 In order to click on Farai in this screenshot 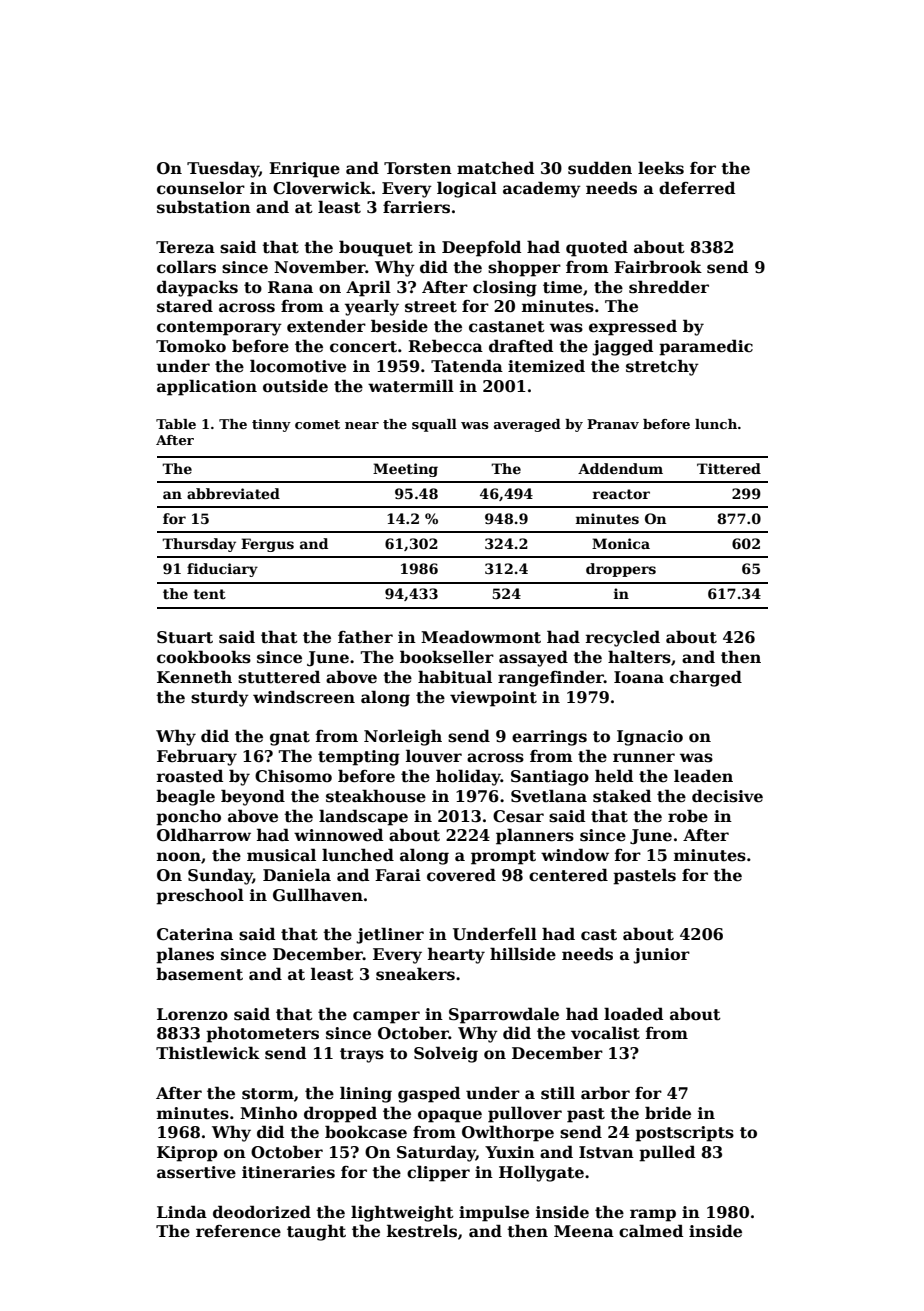, I will do `click(398, 875)`.
